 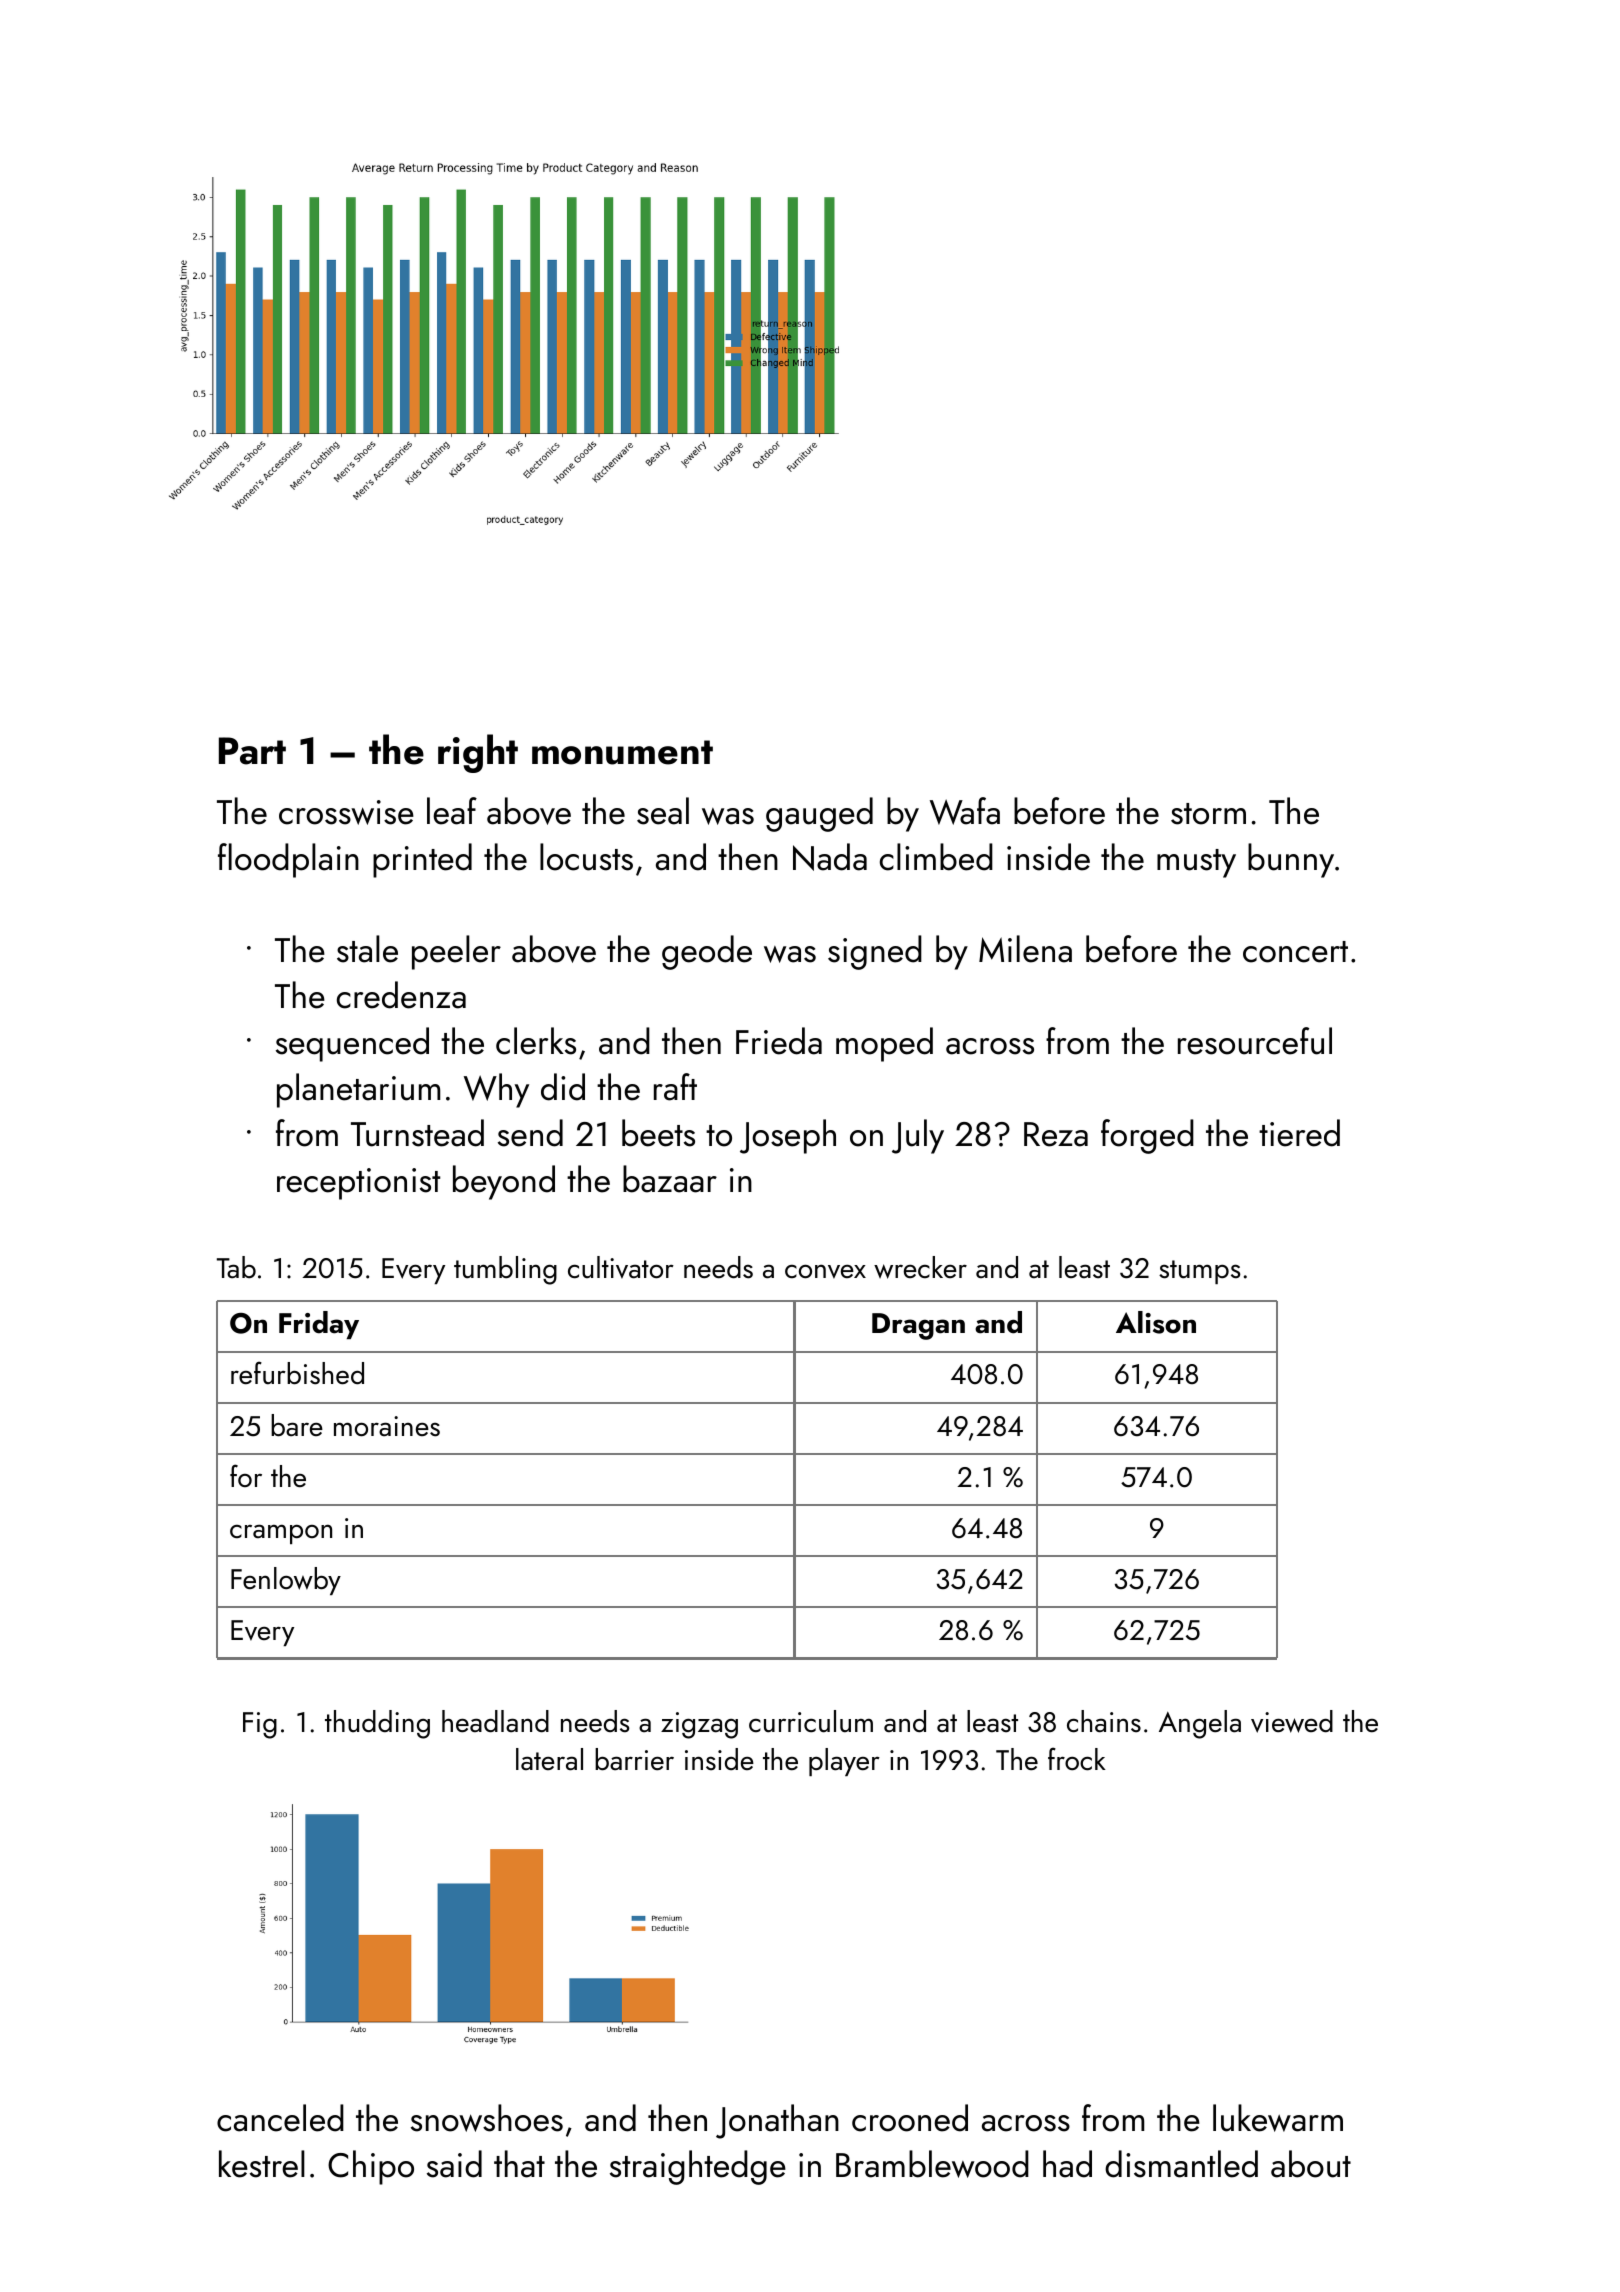 What do you see at coordinates (346, 812) in the document?
I see `crosswise` at bounding box center [346, 812].
